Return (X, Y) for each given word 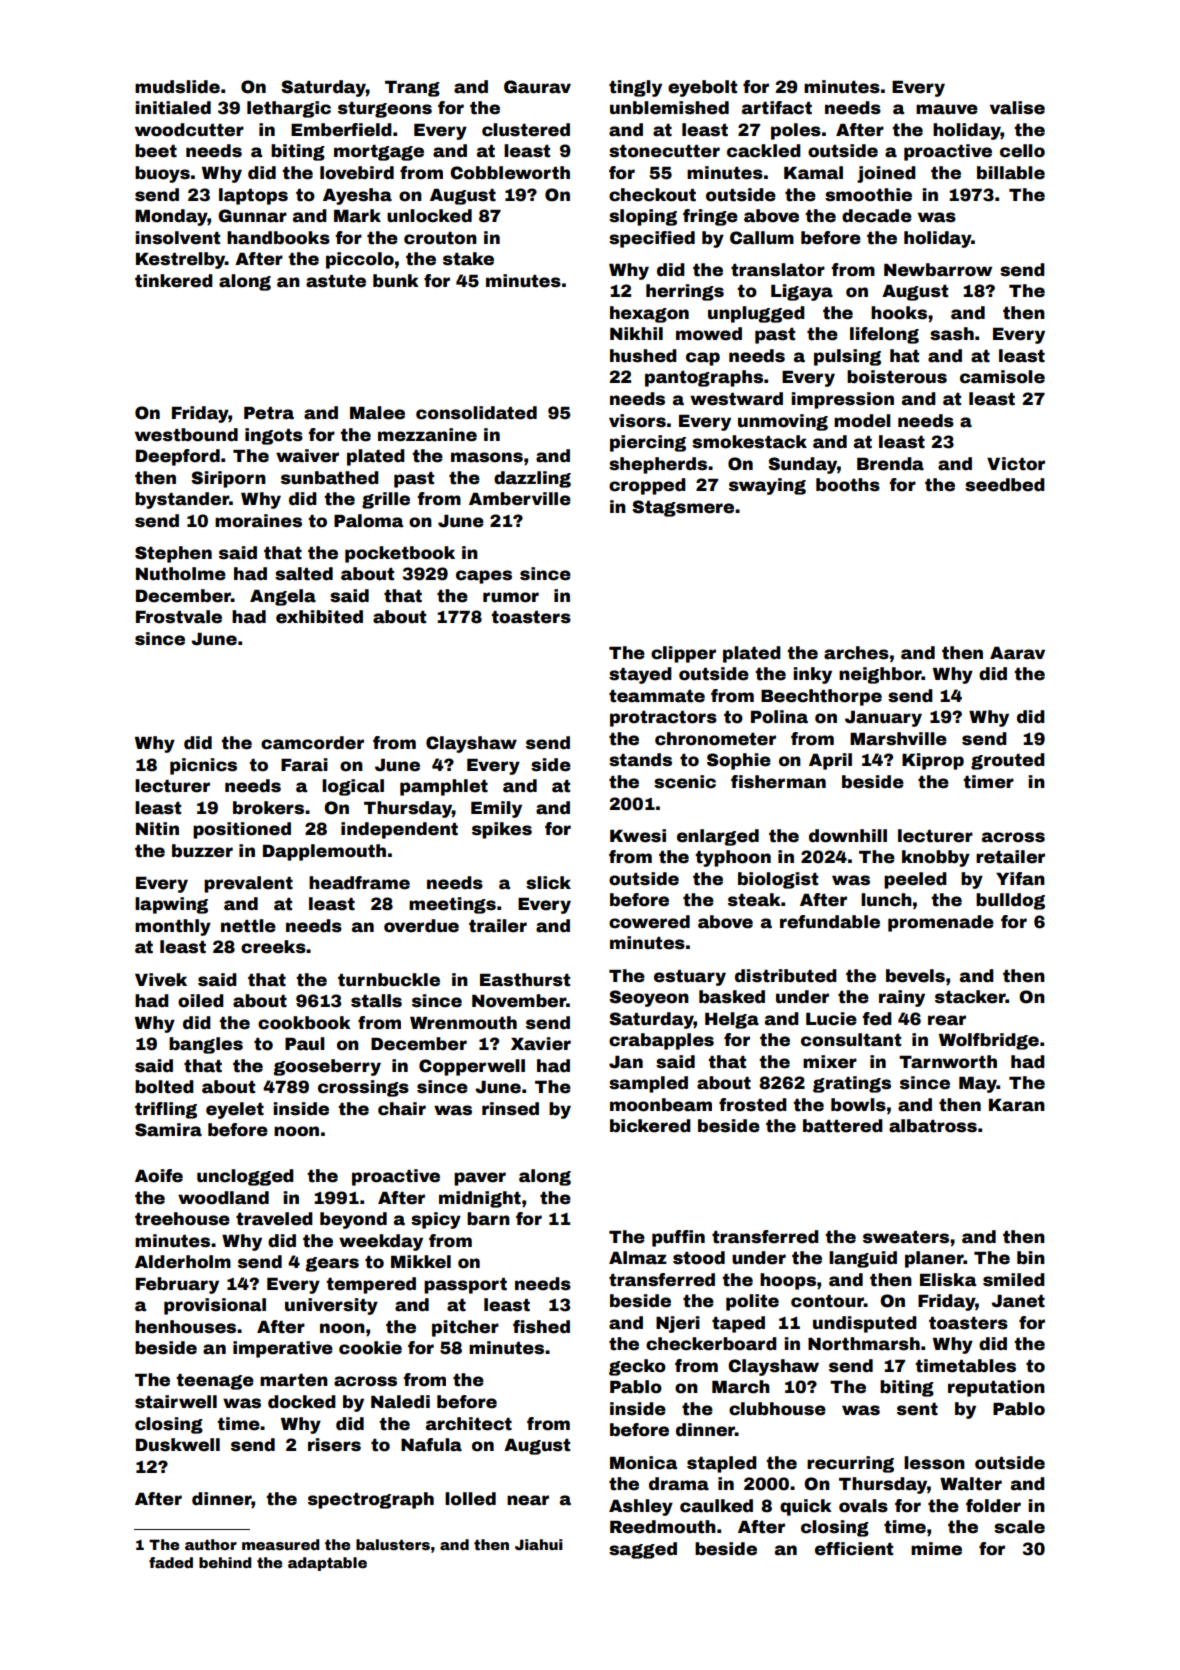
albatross (933, 1126)
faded (171, 1562)
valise (1017, 108)
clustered (526, 130)
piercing (648, 443)
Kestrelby (180, 260)
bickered (650, 1126)
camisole (1002, 377)
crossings (363, 1088)
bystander (182, 500)
